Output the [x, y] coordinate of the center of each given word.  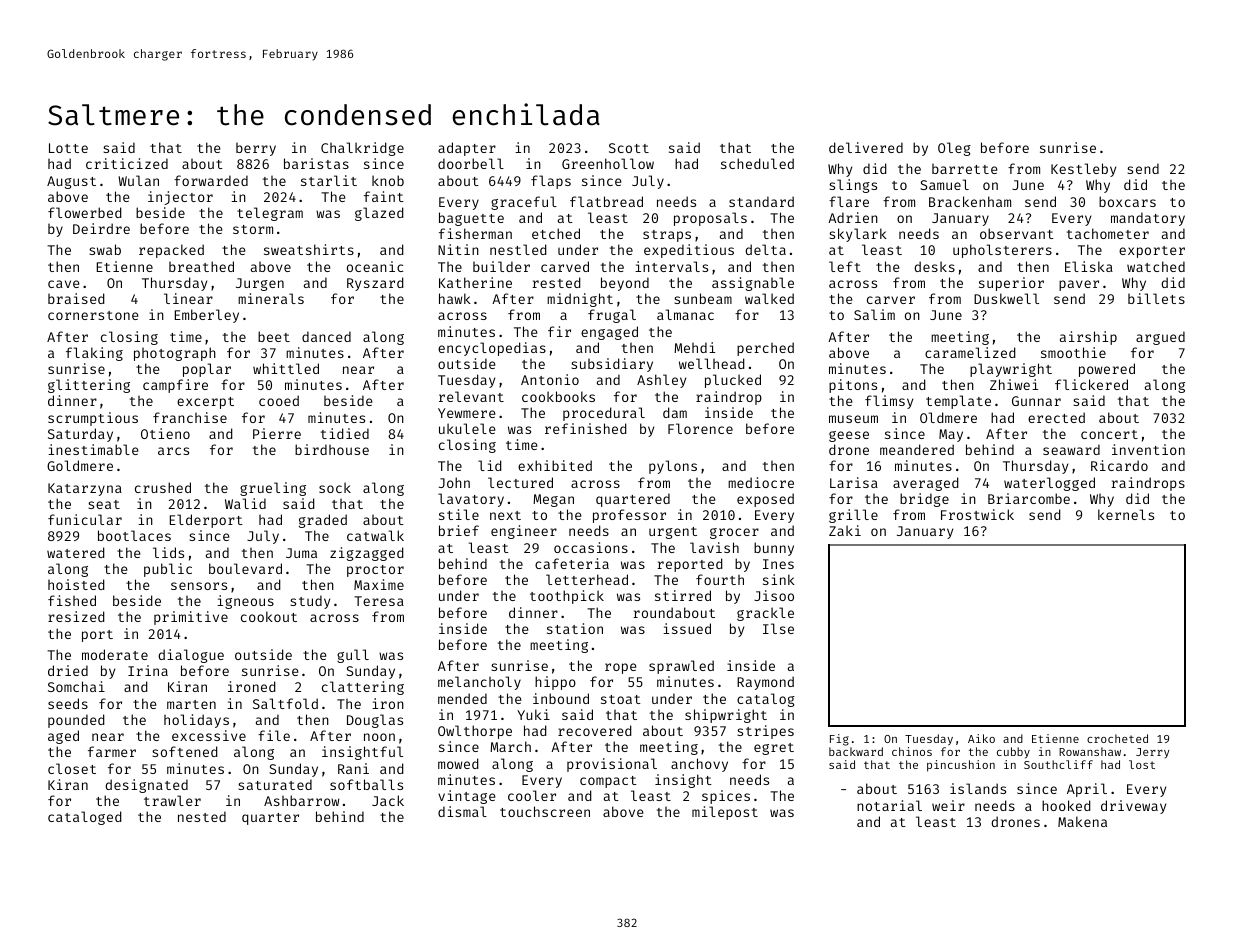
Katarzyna [85, 489]
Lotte [68, 148]
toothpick [567, 597]
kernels [1126, 514]
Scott [629, 148]
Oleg [954, 149]
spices [726, 797]
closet [72, 768]
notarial [889, 805]
